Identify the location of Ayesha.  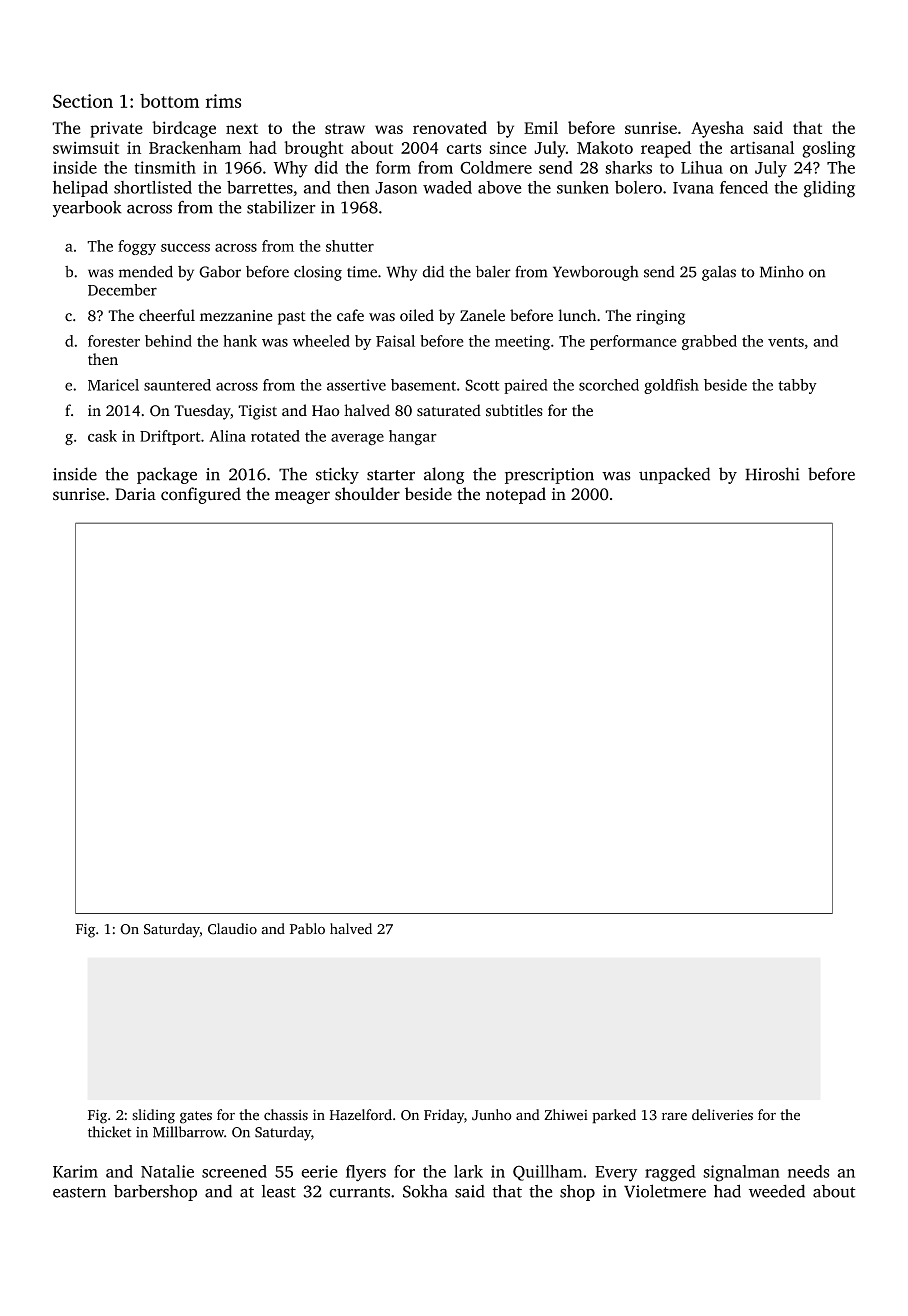
(717, 129).
